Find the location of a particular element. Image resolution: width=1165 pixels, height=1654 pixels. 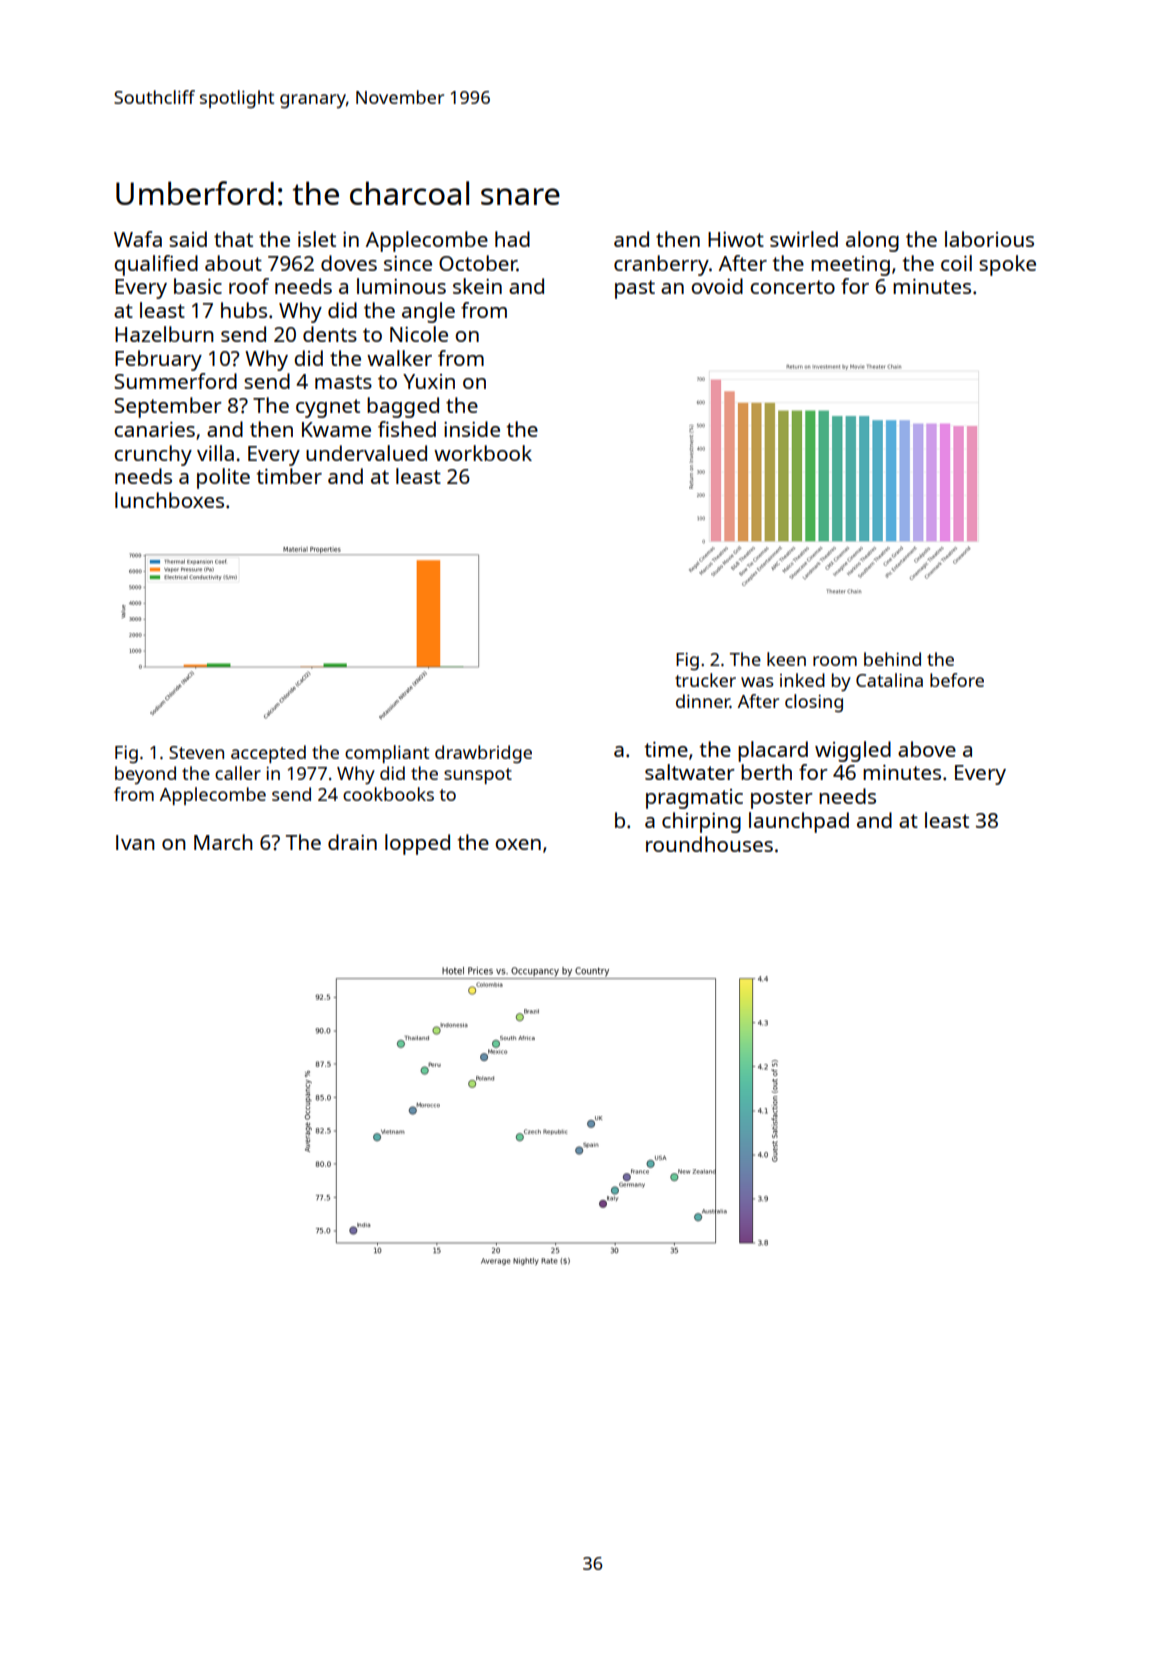

had is located at coordinates (512, 239).
